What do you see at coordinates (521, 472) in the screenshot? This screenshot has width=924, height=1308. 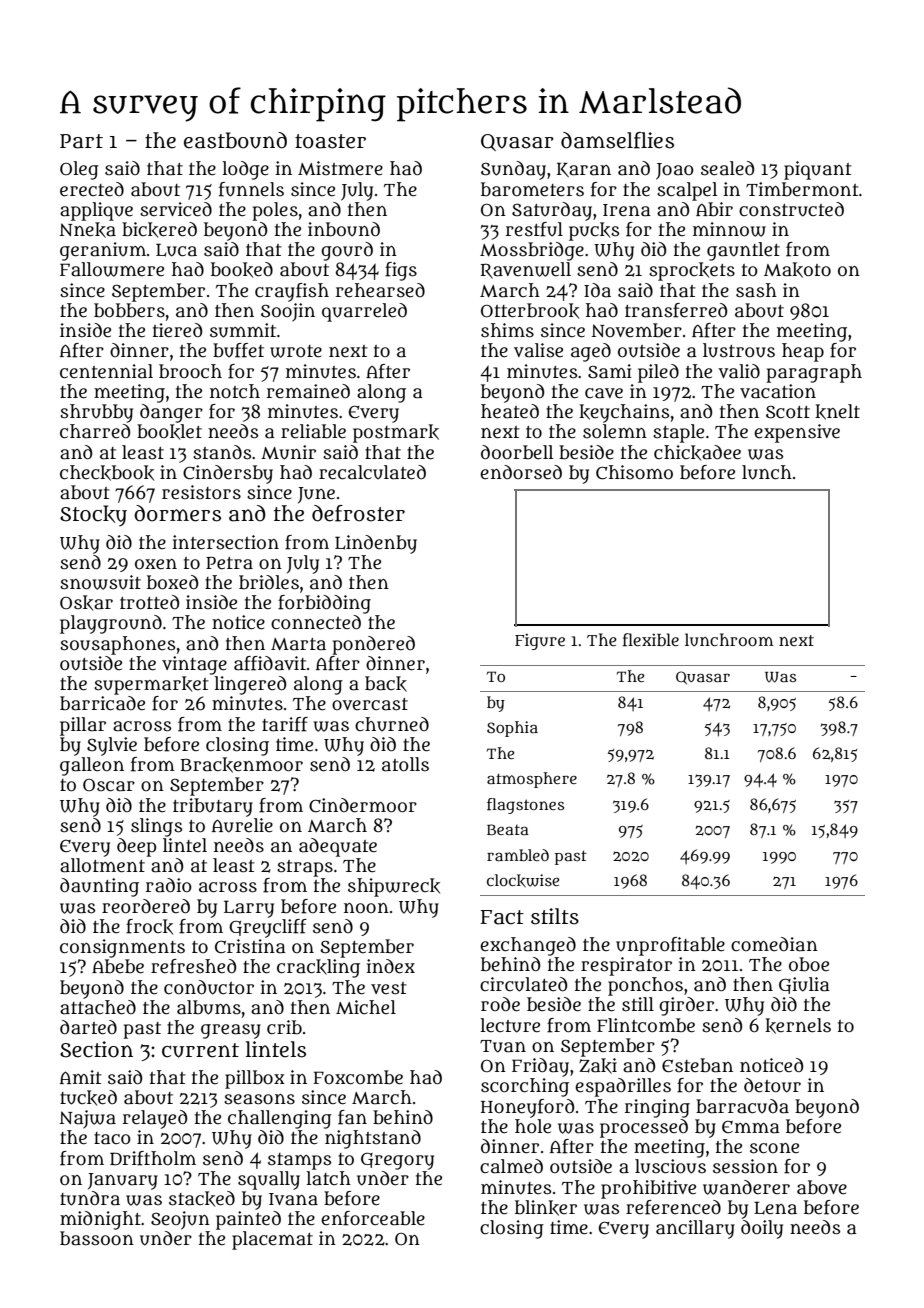 I see `endorsed` at bounding box center [521, 472].
